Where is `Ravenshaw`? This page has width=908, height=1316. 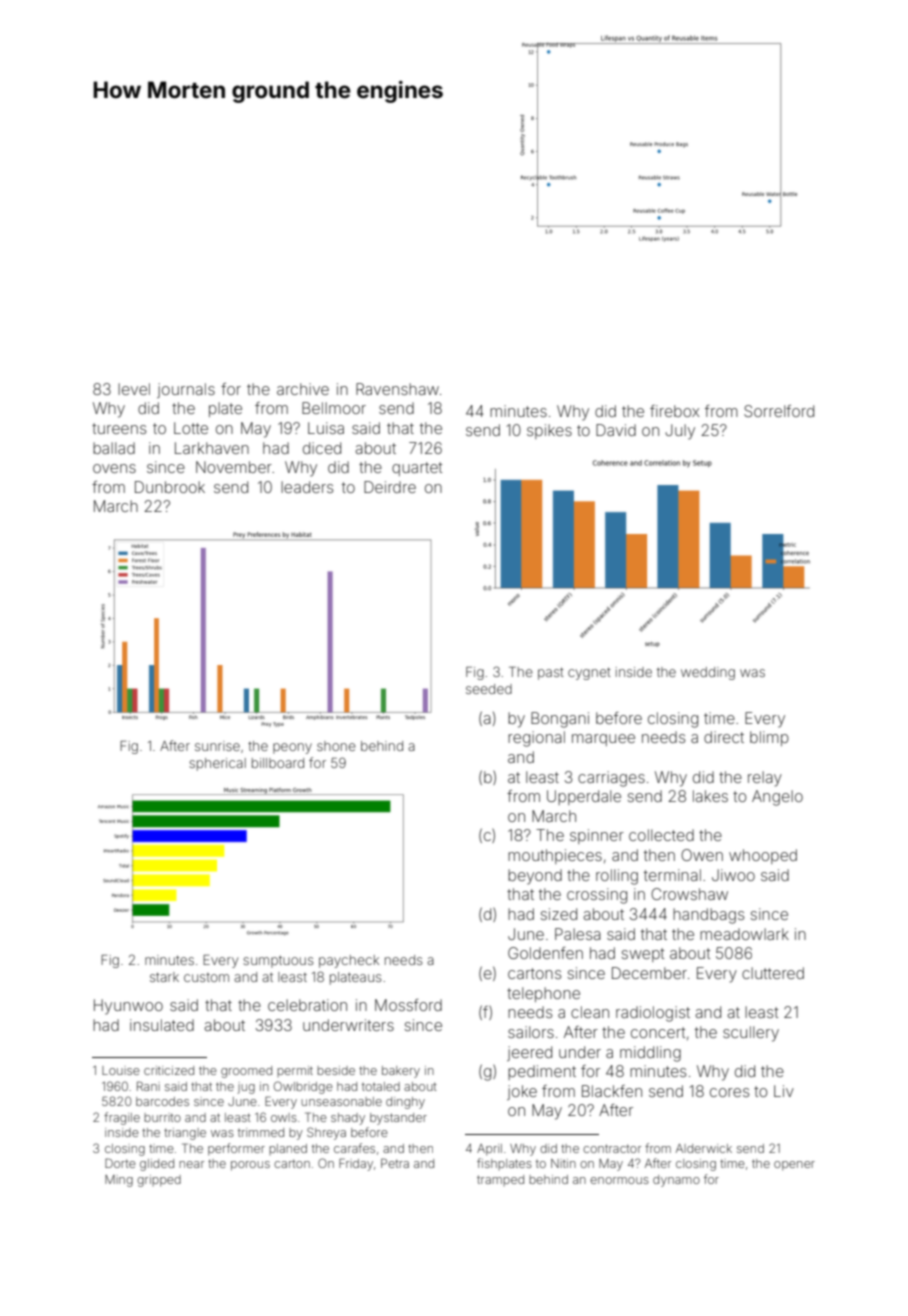 Ravenshaw is located at coordinates (397, 389).
